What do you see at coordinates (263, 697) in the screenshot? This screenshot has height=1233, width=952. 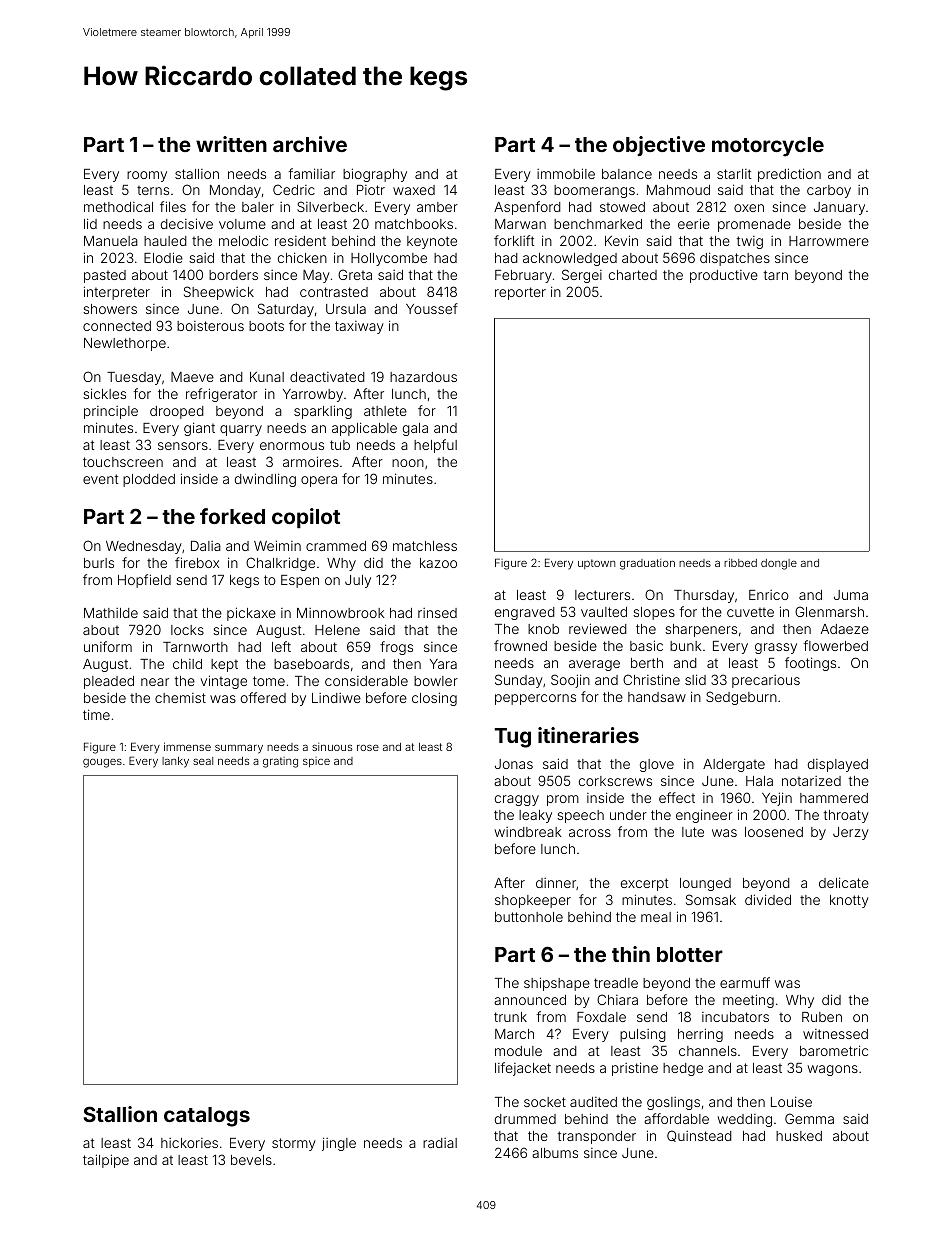 I see `offered` at bounding box center [263, 697].
